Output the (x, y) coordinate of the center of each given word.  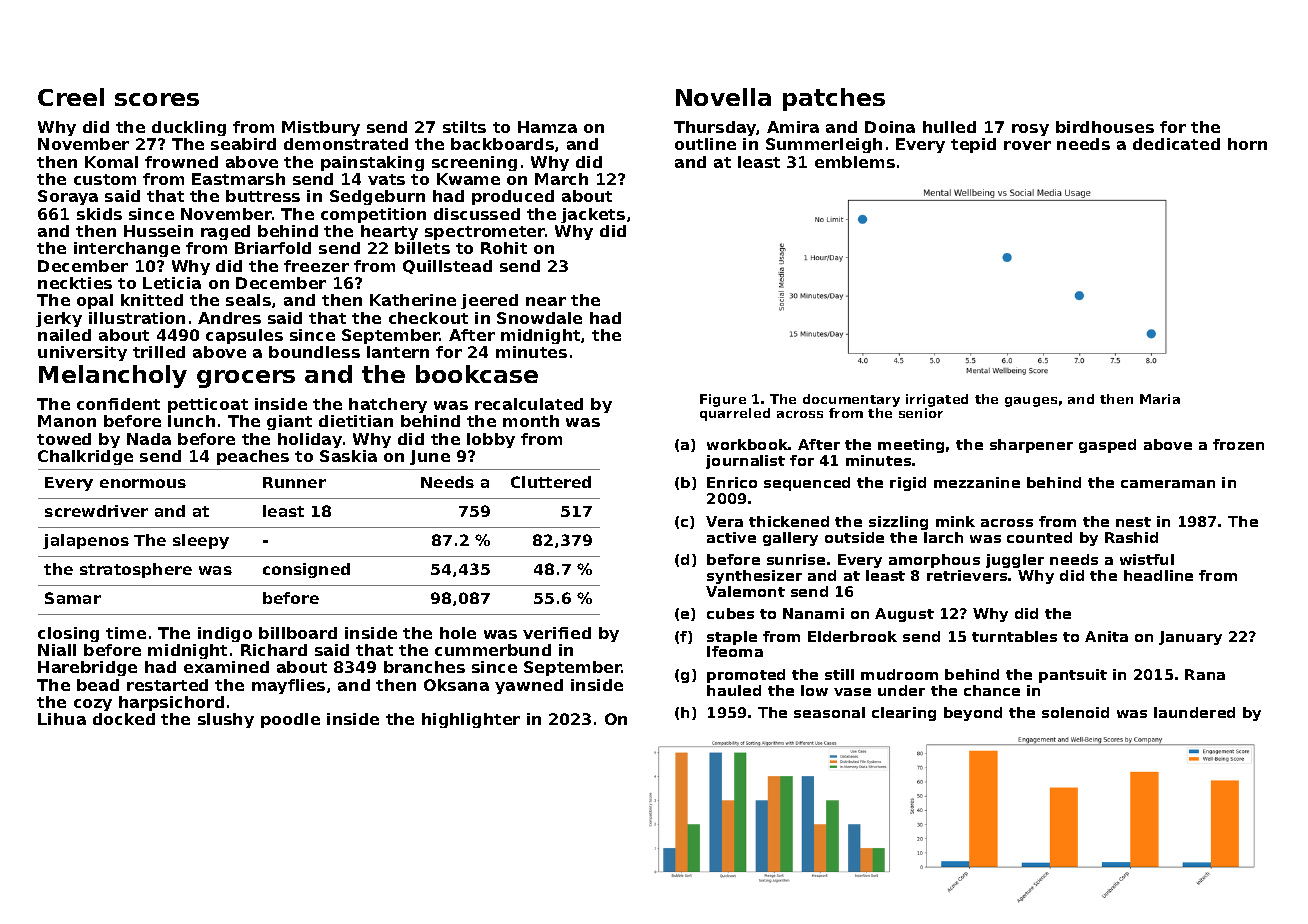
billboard (298, 633)
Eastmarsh (238, 179)
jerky (59, 319)
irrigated (937, 400)
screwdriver (96, 511)
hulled (949, 127)
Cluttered (551, 482)
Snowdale (539, 318)
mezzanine (977, 482)
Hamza (547, 127)
